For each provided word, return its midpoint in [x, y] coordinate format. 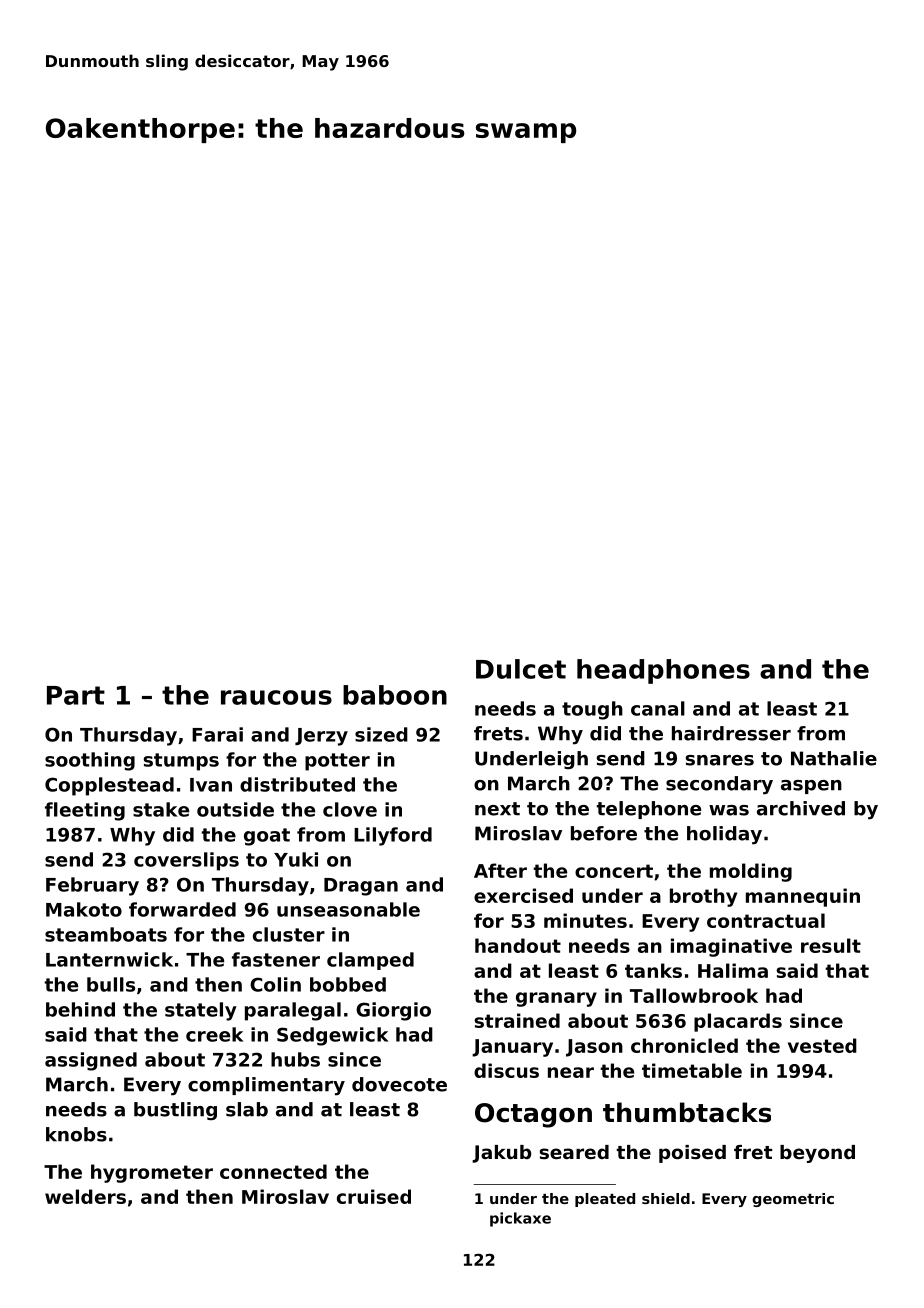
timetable [692, 1070]
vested [822, 1045]
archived [801, 808]
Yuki [296, 859]
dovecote [399, 1084]
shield [666, 1198]
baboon [395, 695]
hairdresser [731, 733]
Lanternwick [109, 959]
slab [247, 1109]
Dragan [361, 887]
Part [76, 695]
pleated [605, 1200]
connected [273, 1171]
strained [517, 1020]
